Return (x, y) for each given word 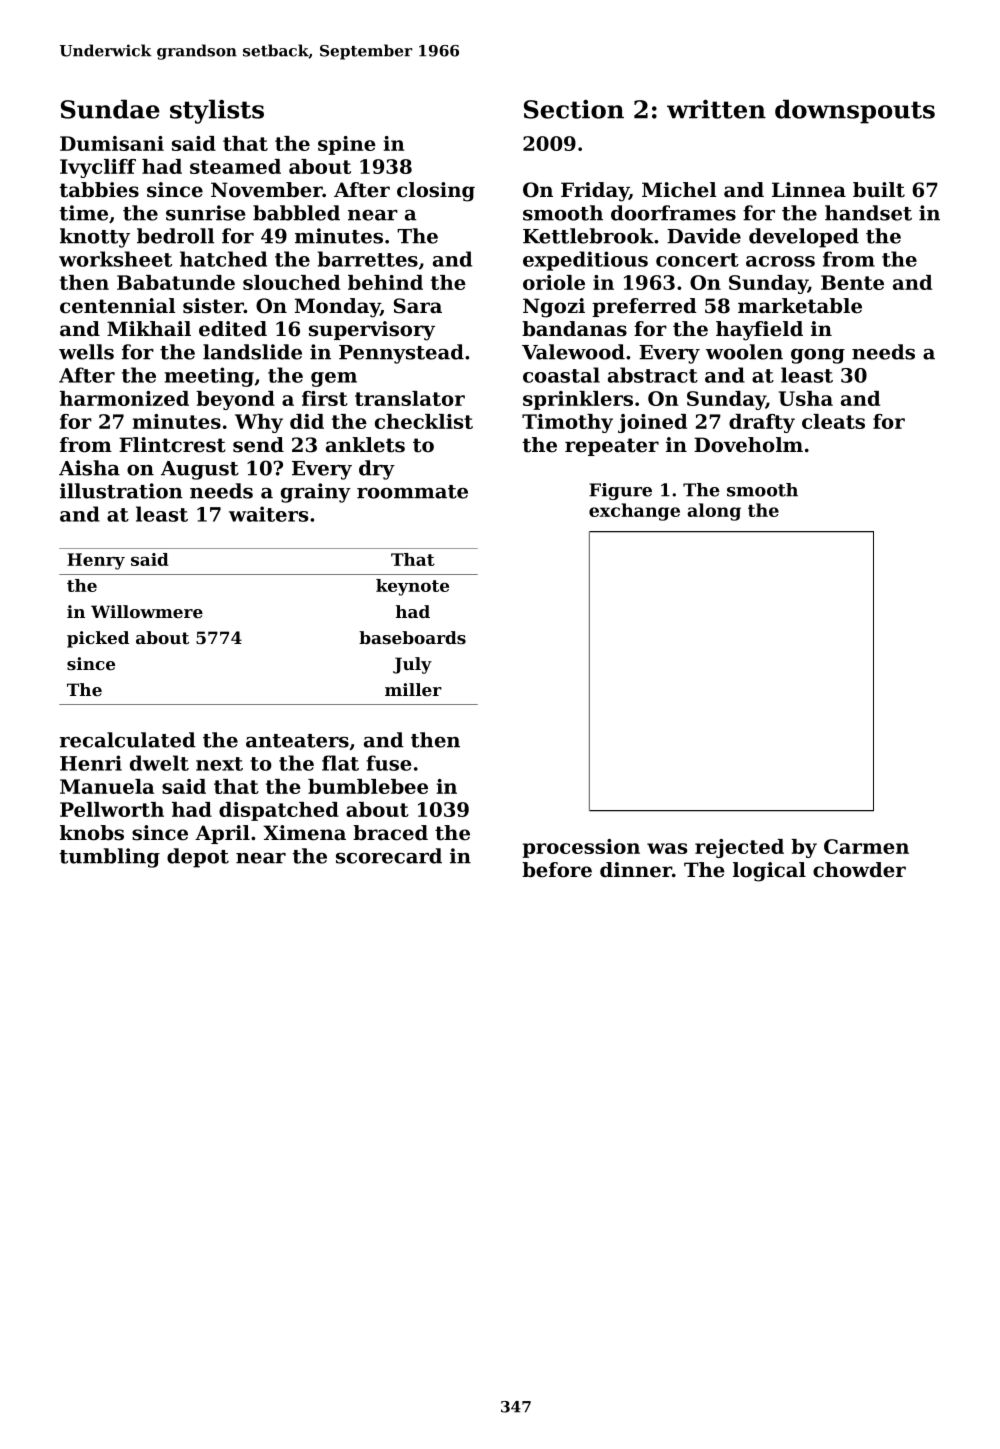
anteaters (297, 741)
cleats (833, 421)
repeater (612, 447)
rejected (739, 848)
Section (574, 109)
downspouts (855, 111)
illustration (121, 491)
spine (347, 145)
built (879, 190)
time (83, 213)
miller (413, 689)
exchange (634, 512)
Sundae (110, 109)
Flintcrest (172, 445)
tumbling (109, 858)
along (714, 512)
